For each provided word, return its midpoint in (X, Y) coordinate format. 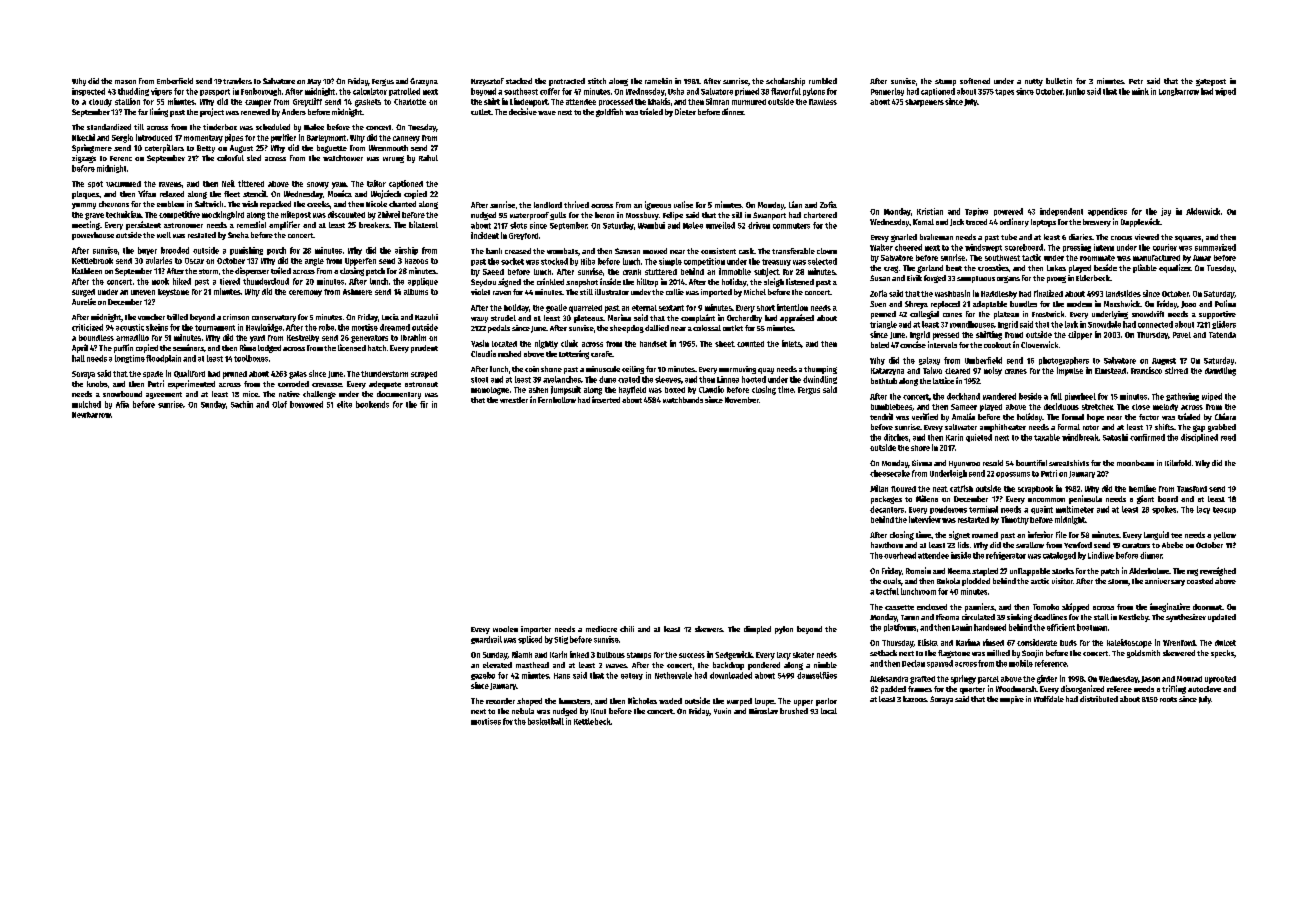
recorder (500, 701)
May (314, 82)
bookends (372, 404)
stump (945, 82)
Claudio (711, 389)
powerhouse (93, 236)
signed (509, 282)
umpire (1012, 700)
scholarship (785, 82)
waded (670, 701)
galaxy (929, 361)
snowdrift (1148, 314)
